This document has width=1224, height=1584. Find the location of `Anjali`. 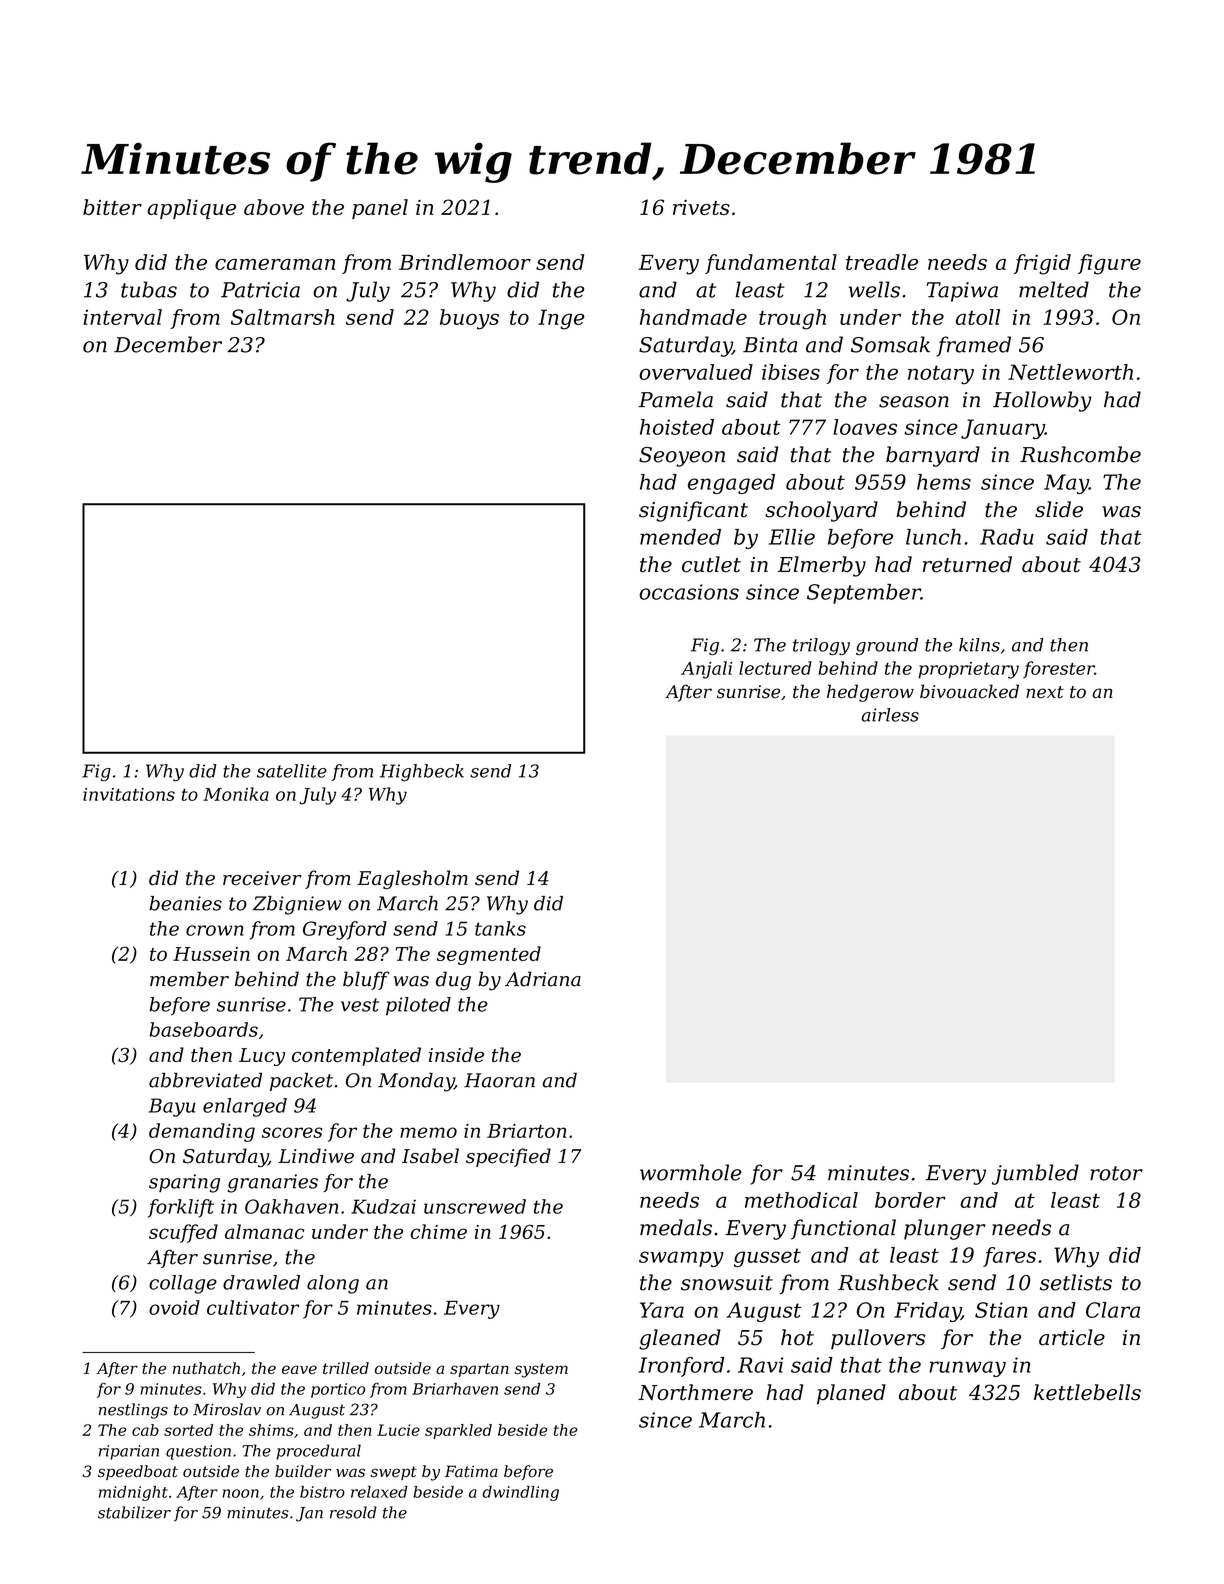

Anjali is located at coordinates (706, 670).
